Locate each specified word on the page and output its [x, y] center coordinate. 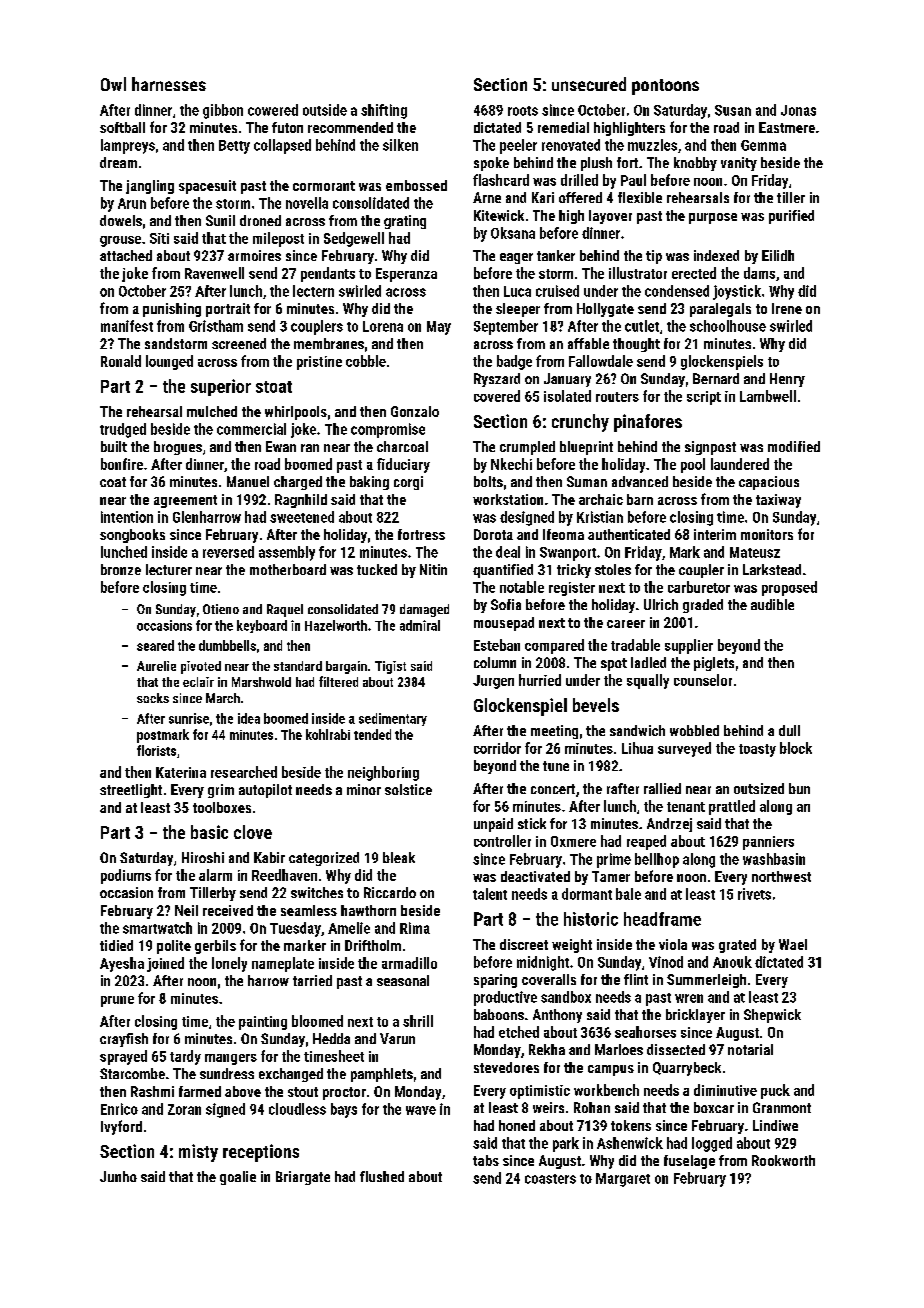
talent [490, 894]
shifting [384, 111]
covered [497, 396]
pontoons [665, 87]
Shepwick [772, 1016]
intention [127, 517]
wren [689, 998]
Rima [415, 928]
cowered [273, 110]
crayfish [124, 1040]
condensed [677, 291]
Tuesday [295, 929]
